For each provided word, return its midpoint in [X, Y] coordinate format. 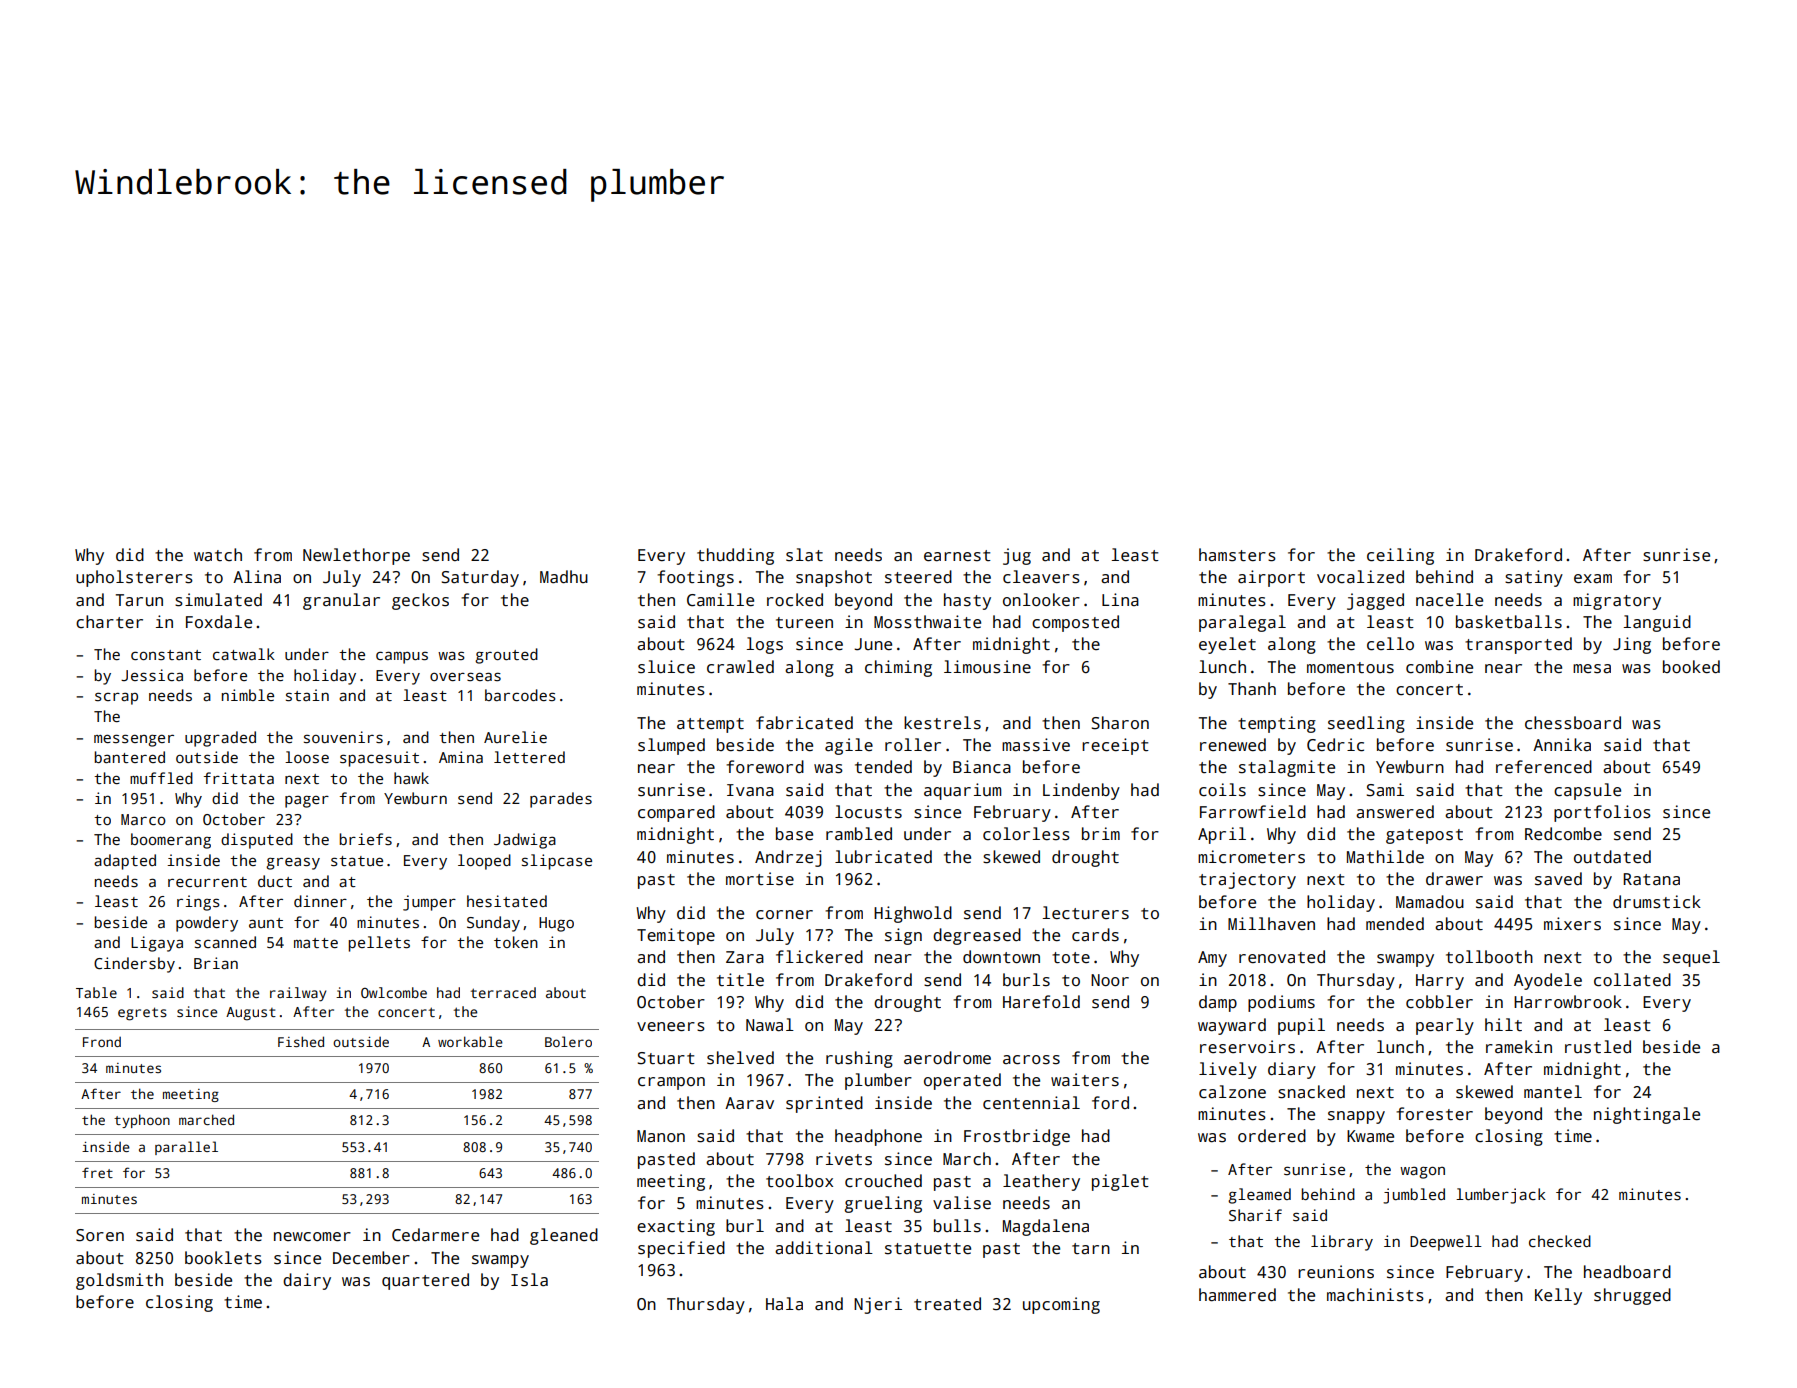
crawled [740, 667]
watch [218, 555]
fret [97, 1172]
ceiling [1400, 556]
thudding [735, 556]
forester [1434, 1114]
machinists [1375, 1295]
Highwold [913, 914]
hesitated [507, 901]
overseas [465, 676]
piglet [1120, 1182]
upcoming [1061, 1305]
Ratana [1651, 879]
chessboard [1573, 723]
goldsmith [119, 1281]
